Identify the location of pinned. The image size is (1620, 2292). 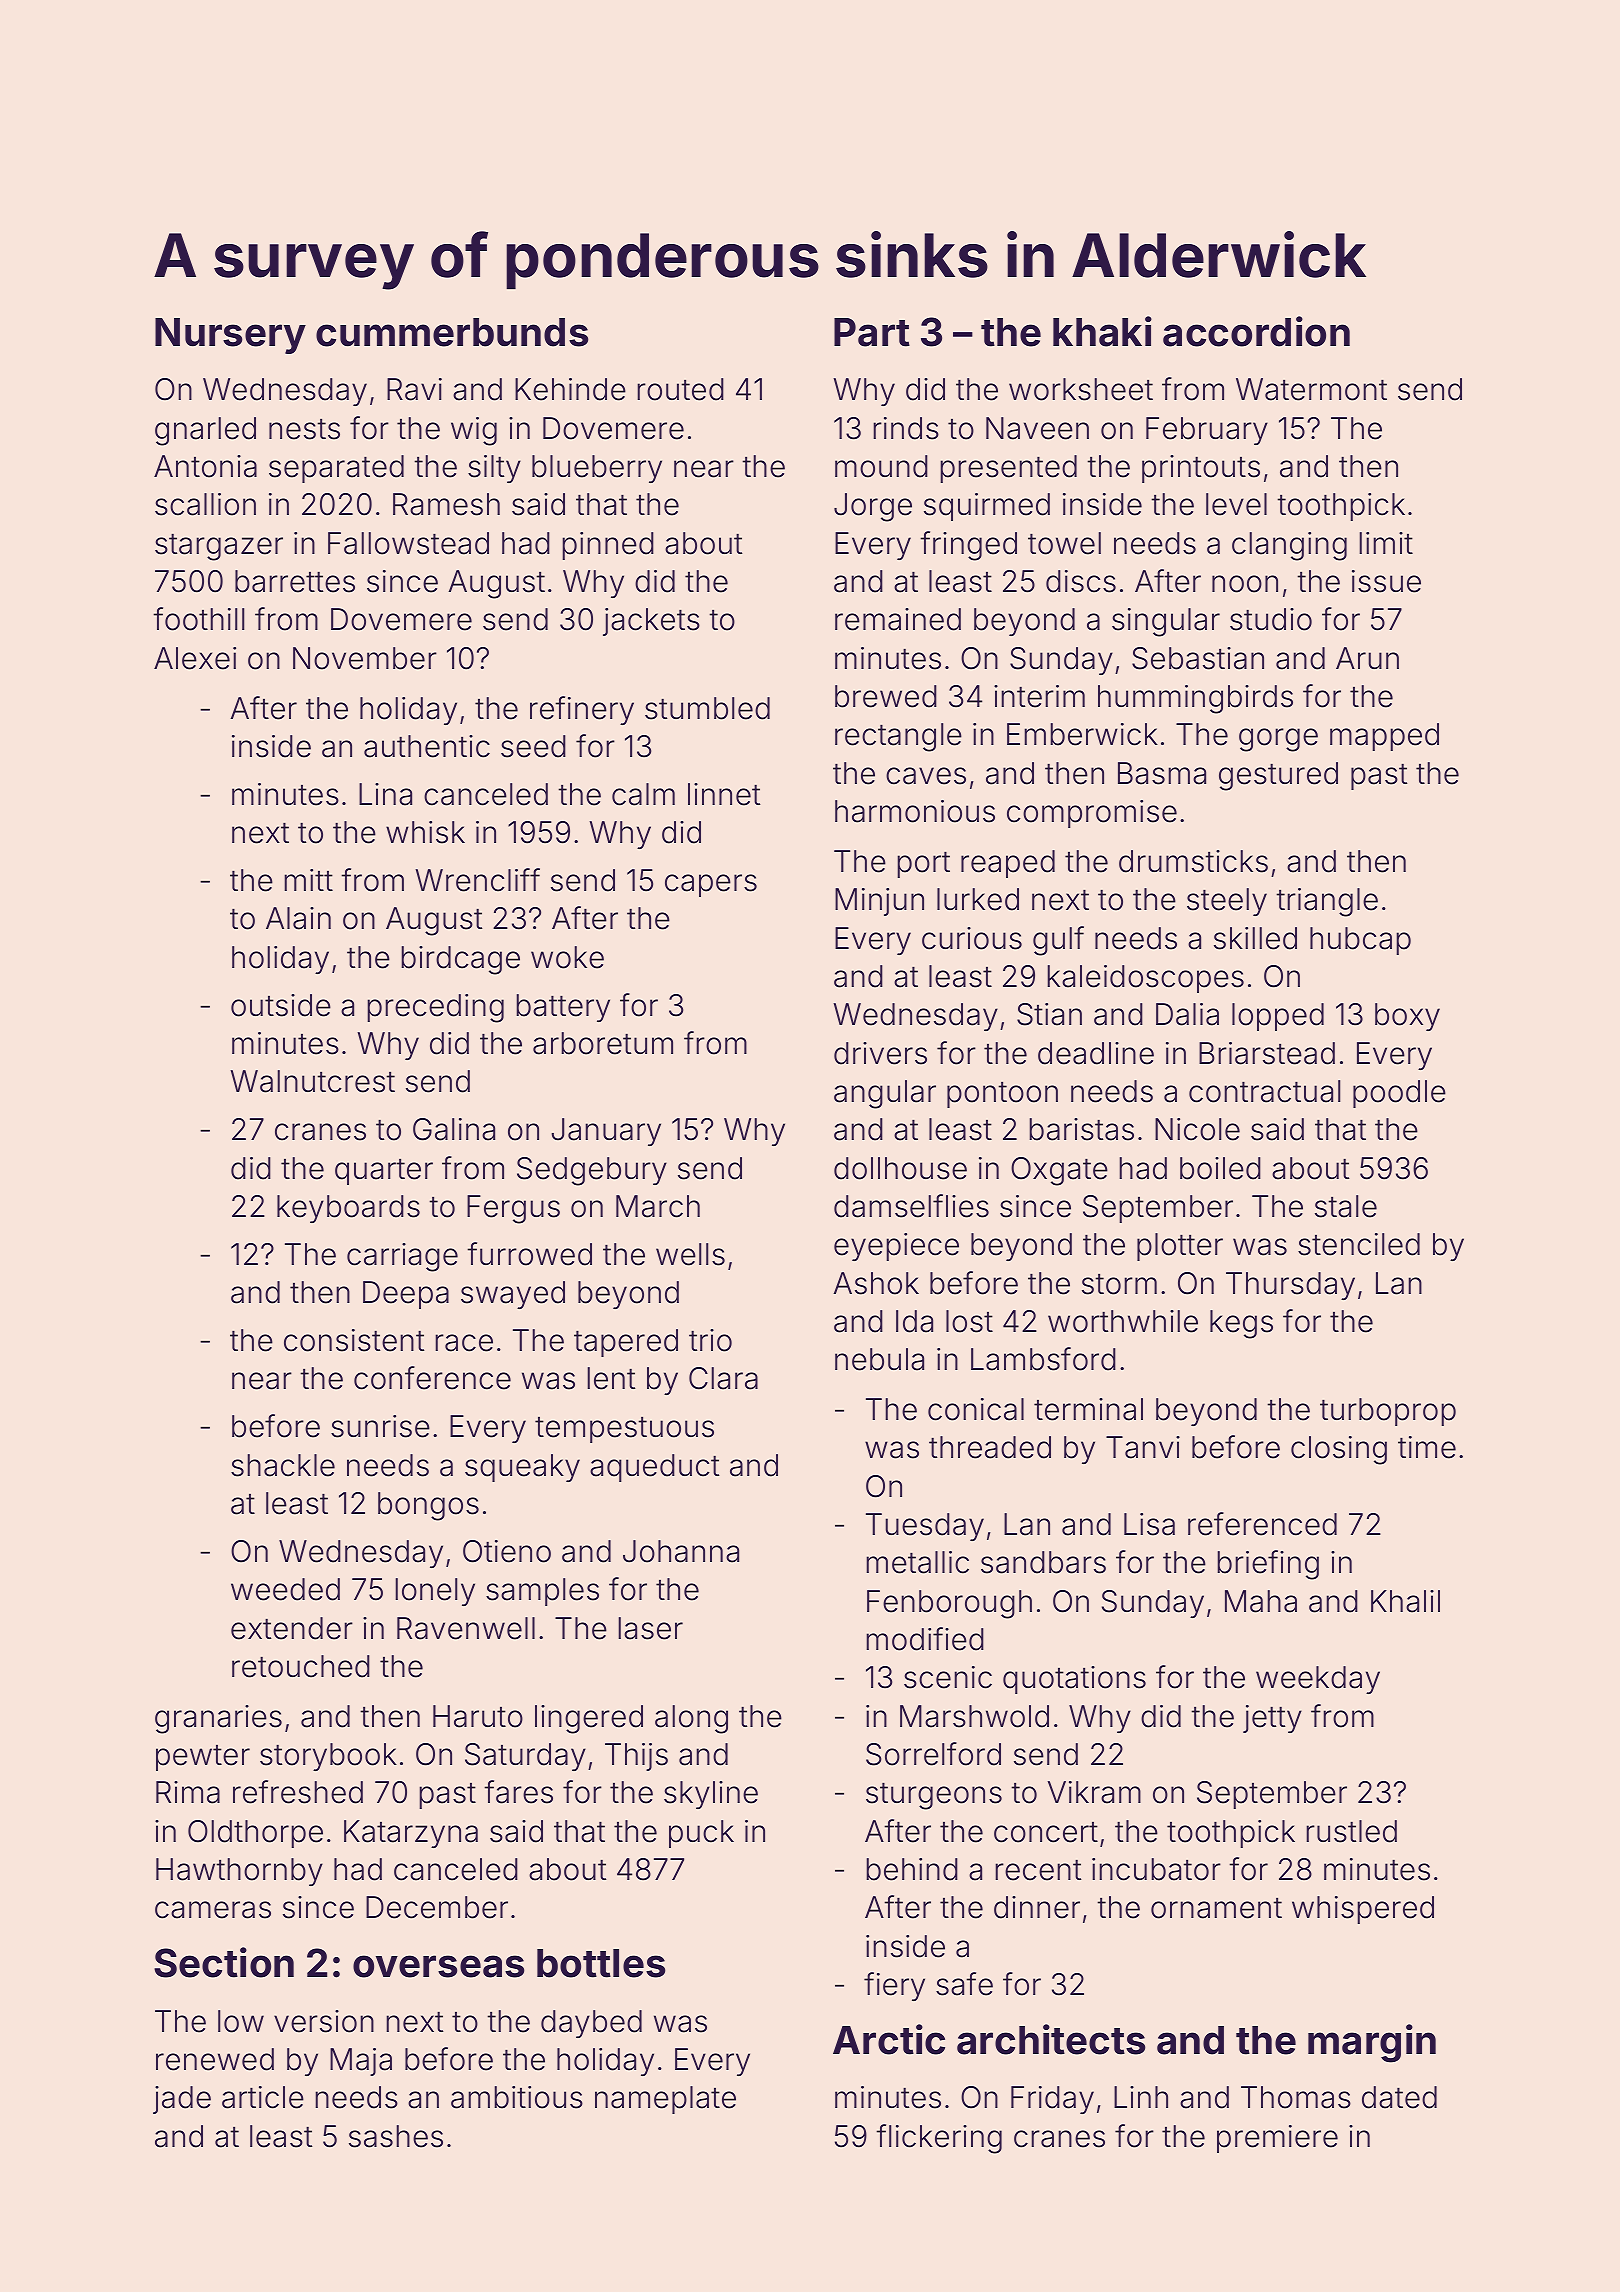
(608, 546).
